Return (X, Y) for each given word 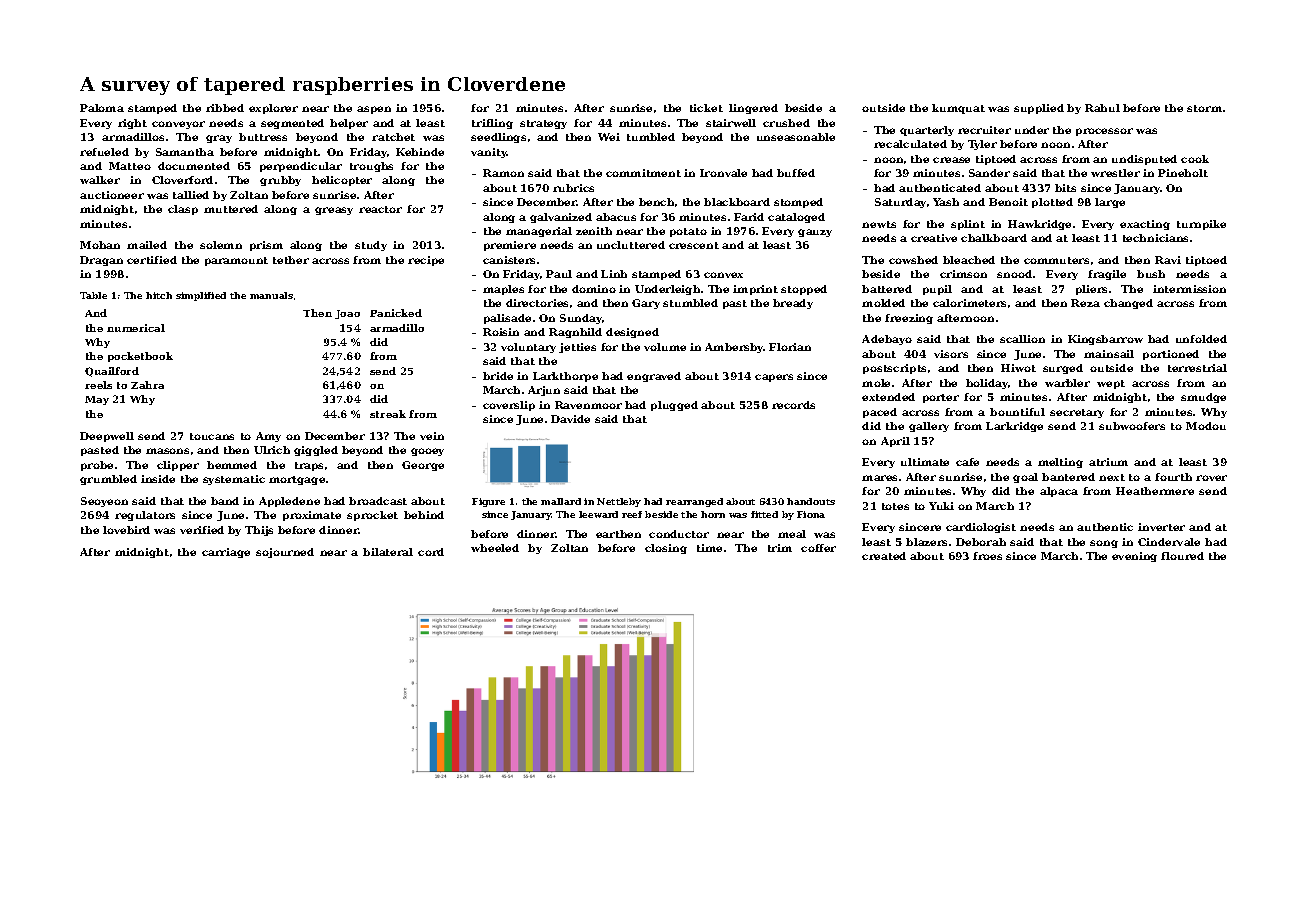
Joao (347, 314)
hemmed (232, 465)
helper (349, 124)
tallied (191, 195)
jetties (577, 348)
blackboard (737, 202)
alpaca (1059, 492)
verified (202, 530)
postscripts (894, 369)
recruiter (984, 130)
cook (1195, 159)
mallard (561, 501)
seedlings (498, 138)
